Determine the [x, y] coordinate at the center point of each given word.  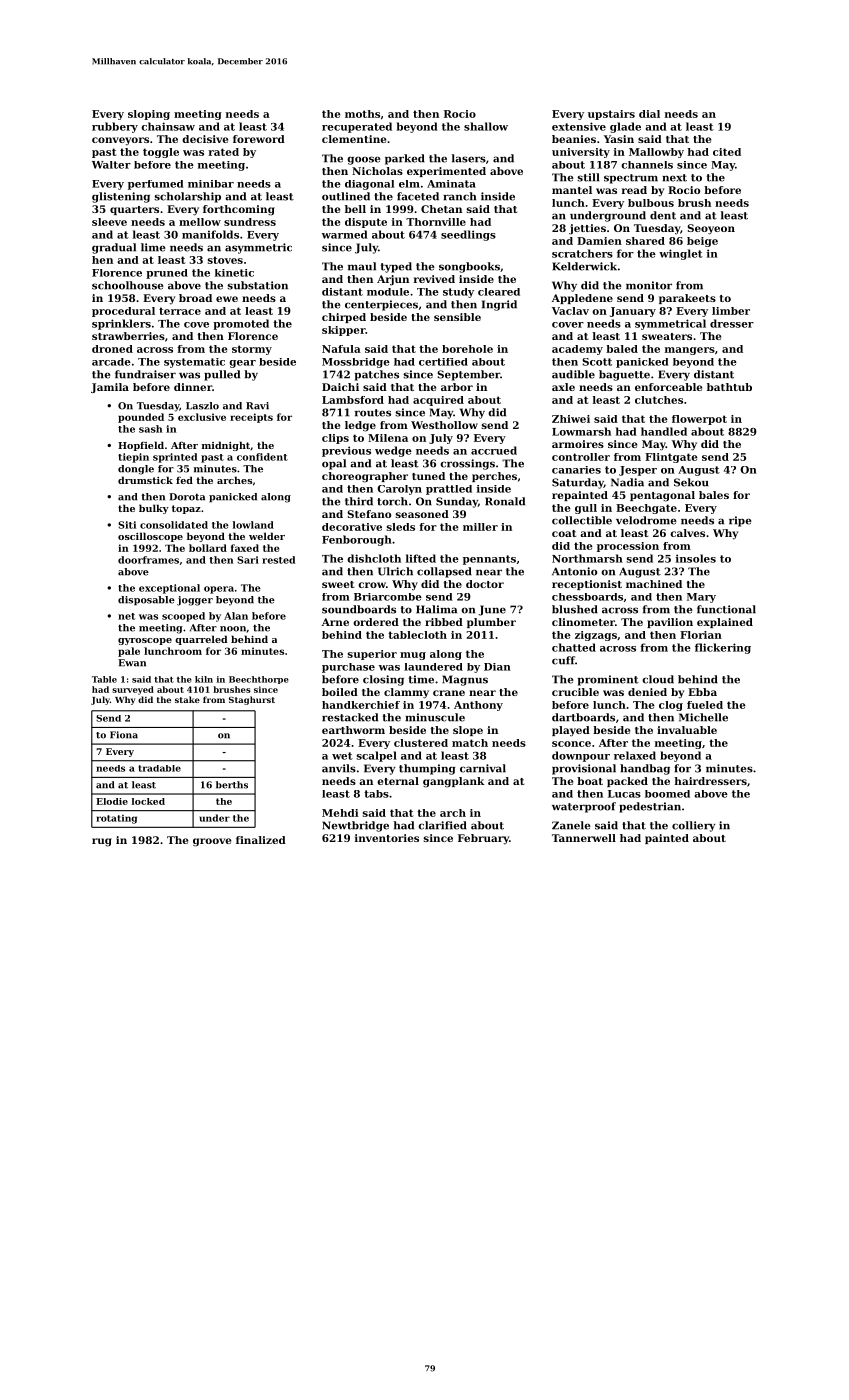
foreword [259, 139]
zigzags [596, 636]
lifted [421, 558]
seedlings [468, 235]
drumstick [145, 480]
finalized [261, 840]
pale [129, 652]
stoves [225, 260]
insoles [696, 558]
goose [364, 160]
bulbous [651, 203]
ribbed [444, 622]
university [581, 153]
